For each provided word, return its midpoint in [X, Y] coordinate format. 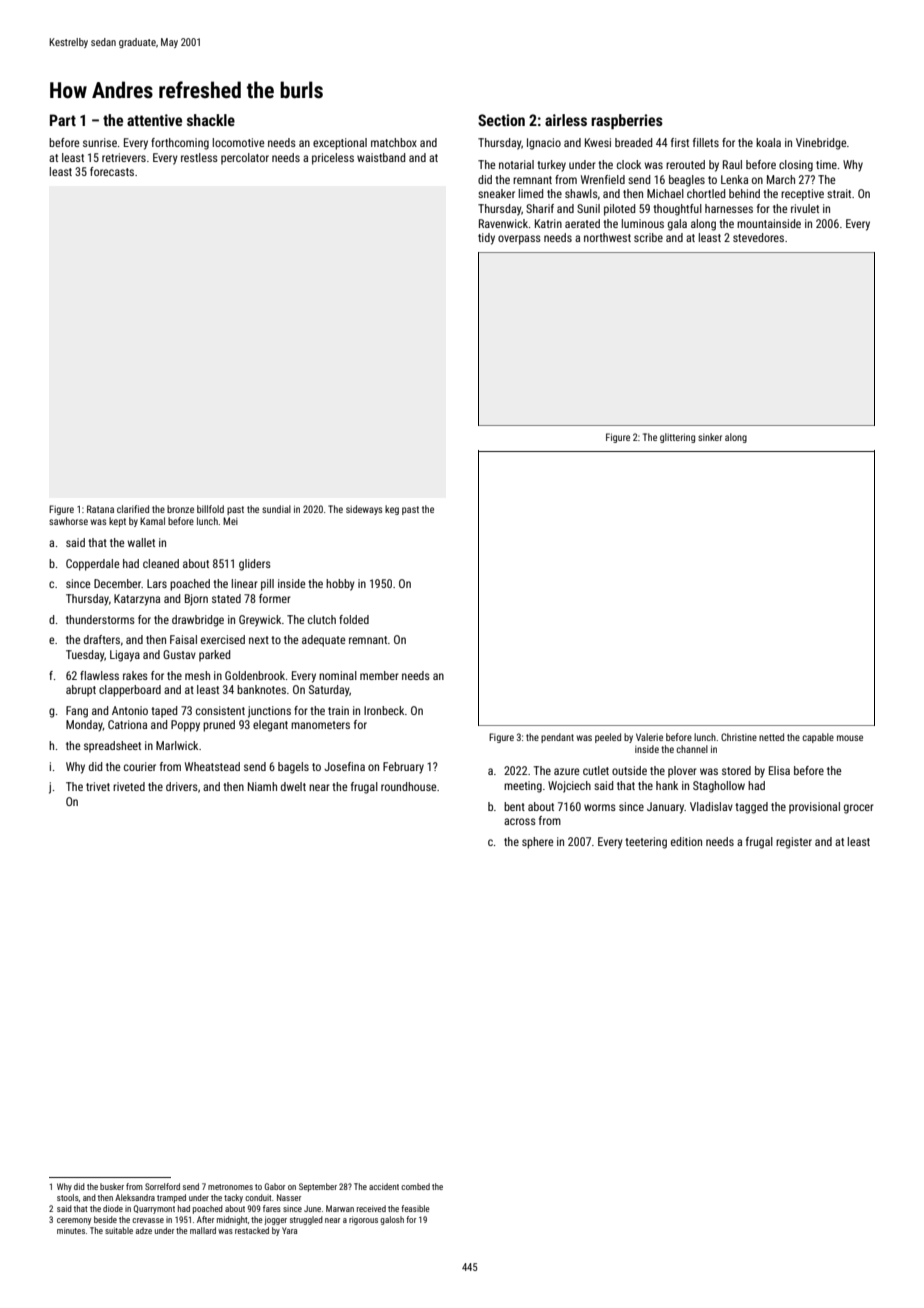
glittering [677, 438]
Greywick [260, 621]
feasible [415, 1208]
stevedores [758, 237]
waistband [381, 157]
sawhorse [68, 521]
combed [415, 1186]
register [794, 843]
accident [384, 1186]
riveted [129, 786]
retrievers [124, 157]
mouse [850, 738]
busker [112, 1186]
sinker [710, 437]
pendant [557, 738]
